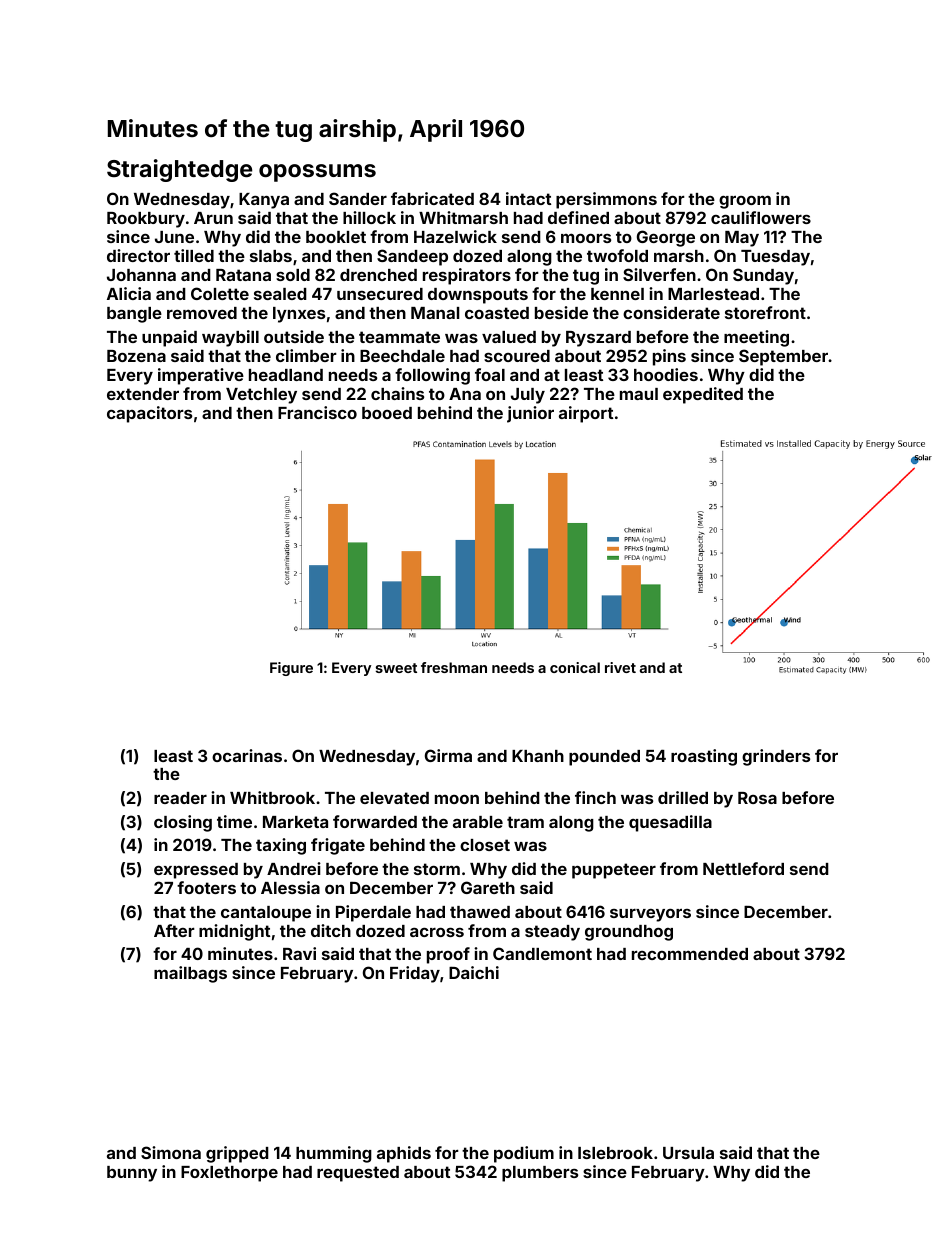 This image has height=1233, width=952. Describe the element at coordinates (132, 1174) in the image. I see `bunny` at that location.
